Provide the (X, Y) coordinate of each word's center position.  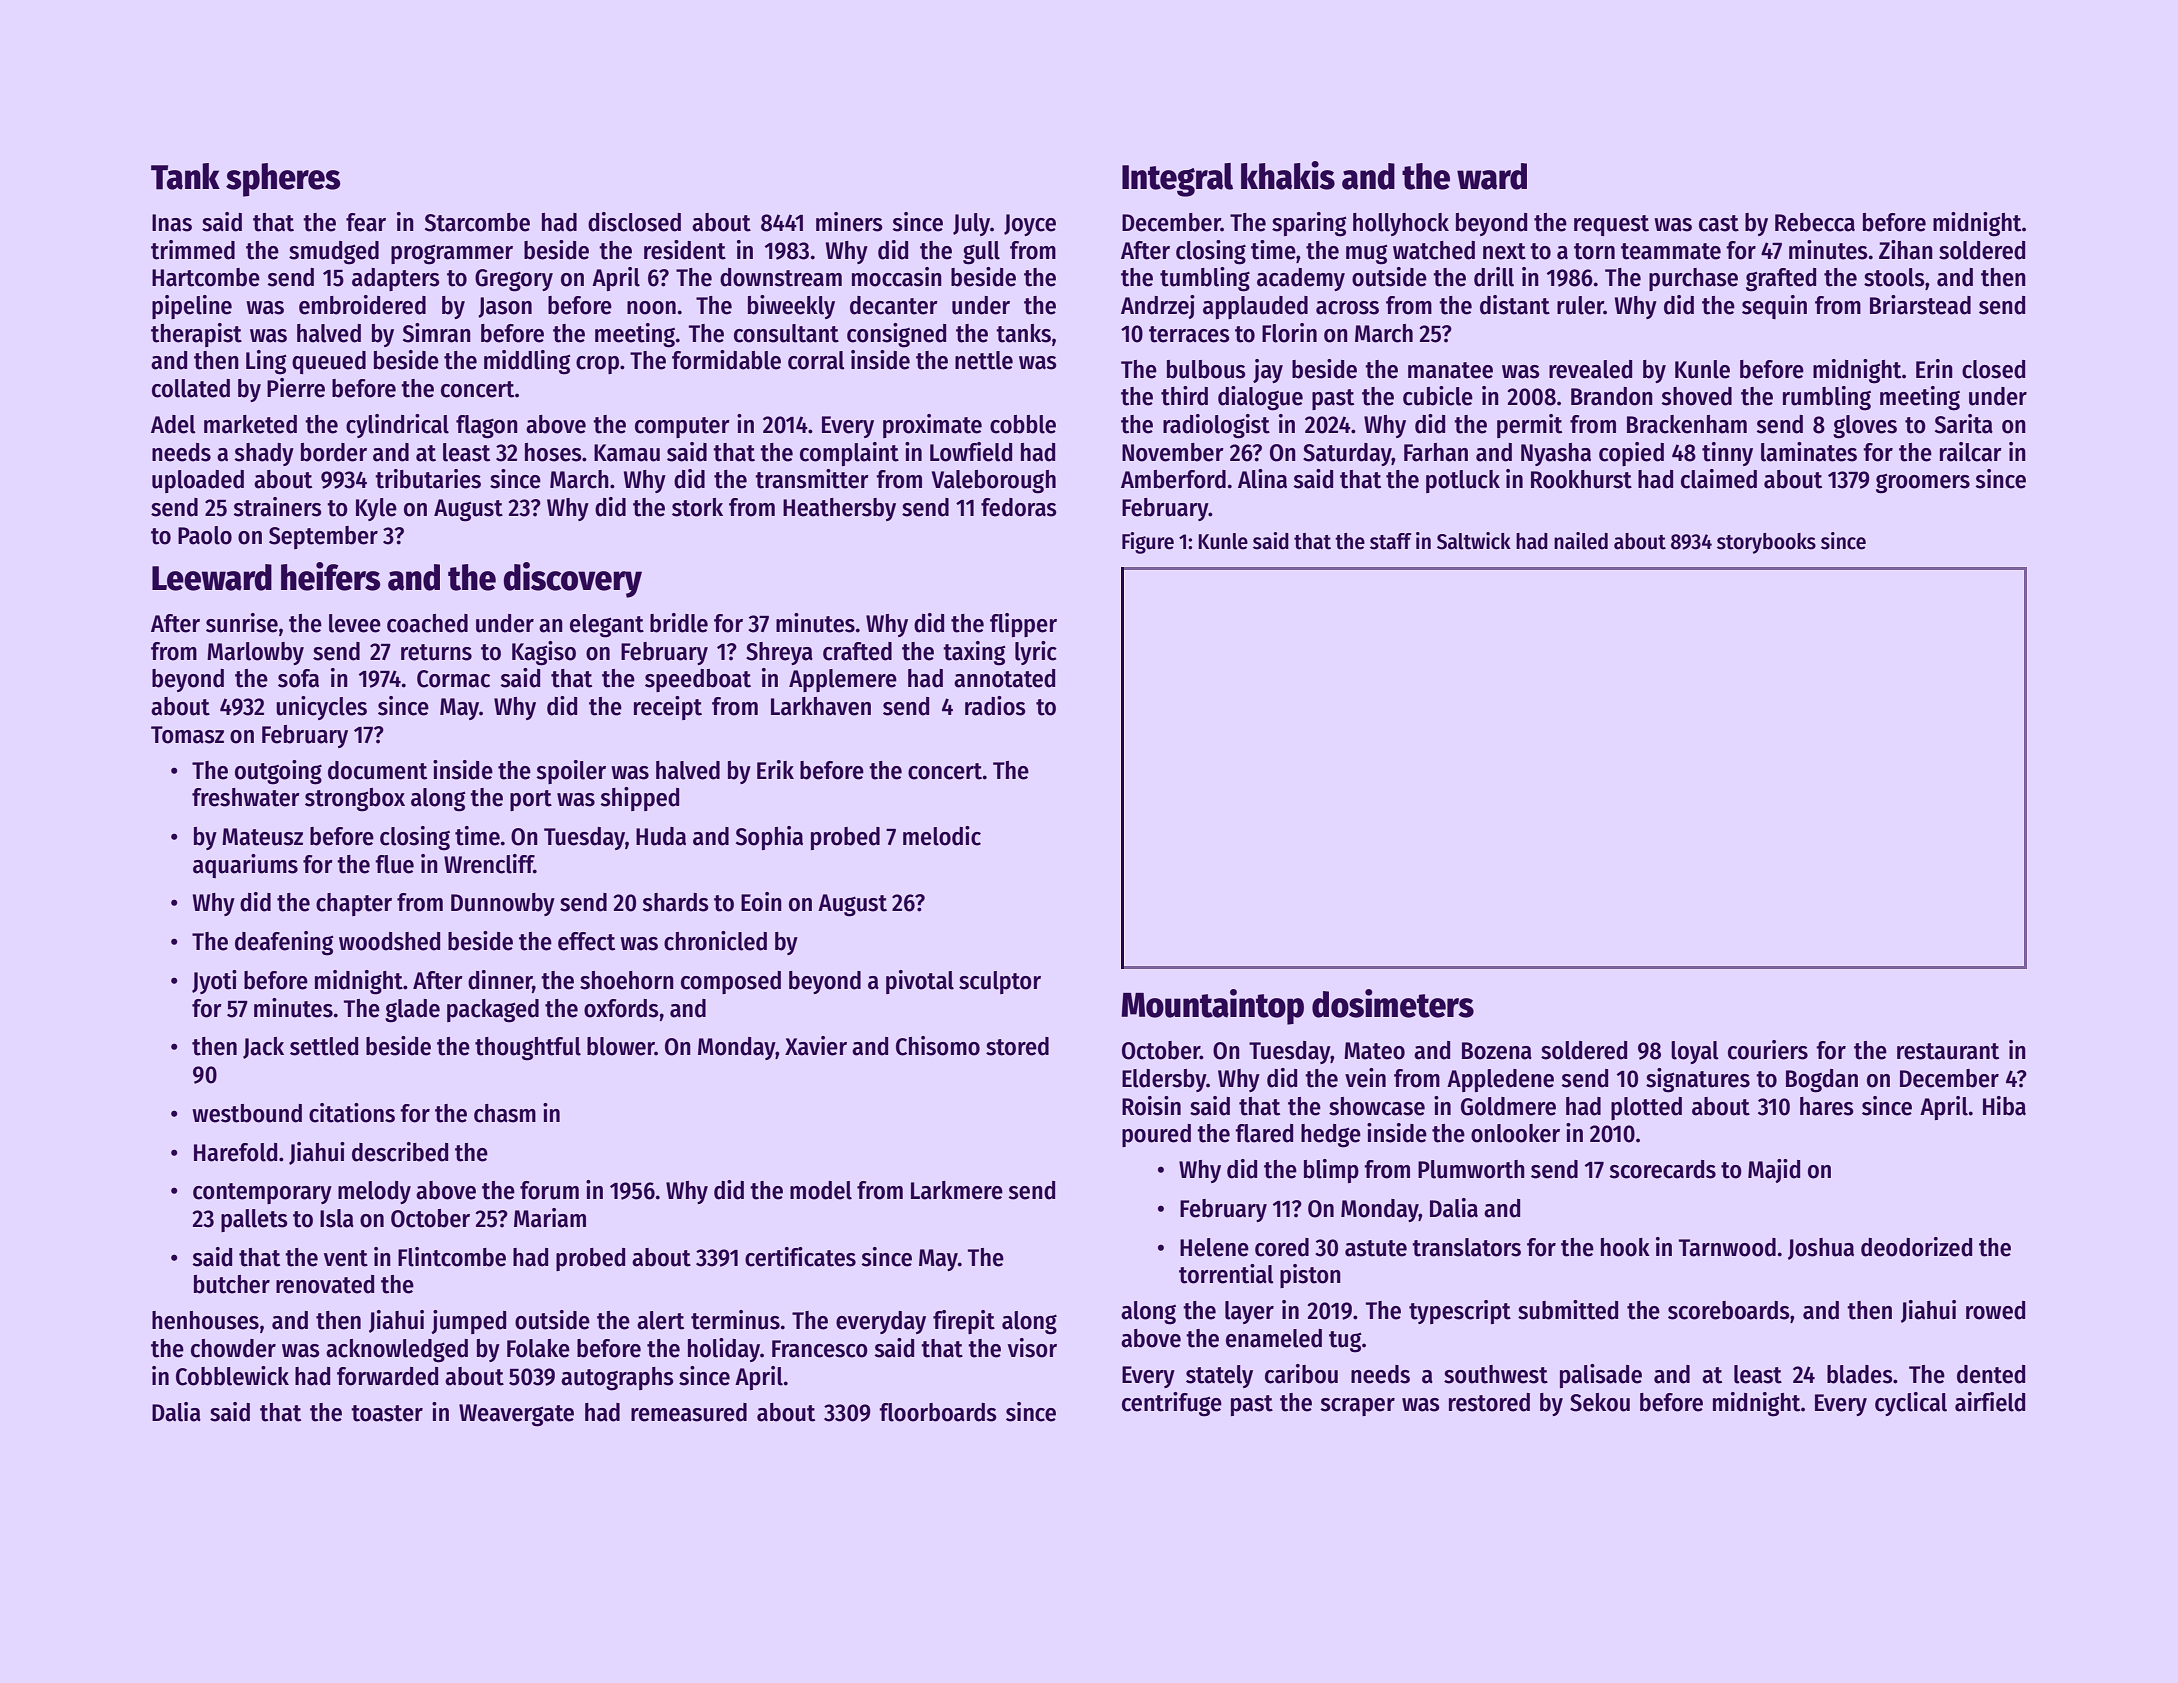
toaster (387, 1413)
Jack (263, 1048)
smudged (334, 253)
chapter (354, 904)
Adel (173, 424)
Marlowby (255, 653)
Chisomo (938, 1046)
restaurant (1948, 1051)
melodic (942, 836)
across (1347, 308)
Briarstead (1920, 305)
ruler (1580, 305)
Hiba (2004, 1106)
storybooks (1766, 543)
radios (995, 706)
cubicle (1438, 396)
